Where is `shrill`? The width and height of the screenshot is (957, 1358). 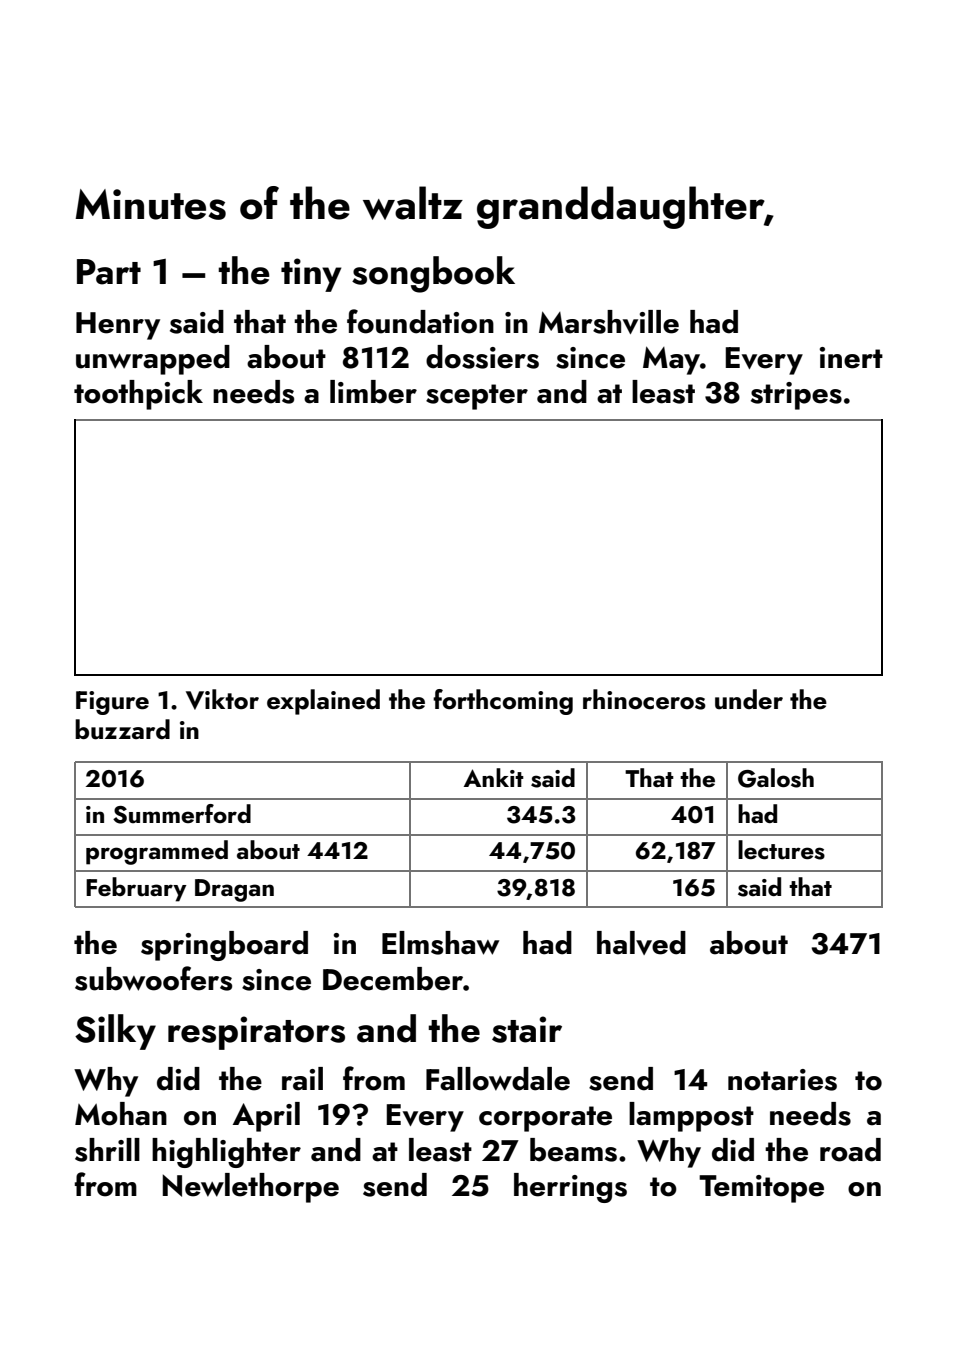
shrill is located at coordinates (107, 1150).
